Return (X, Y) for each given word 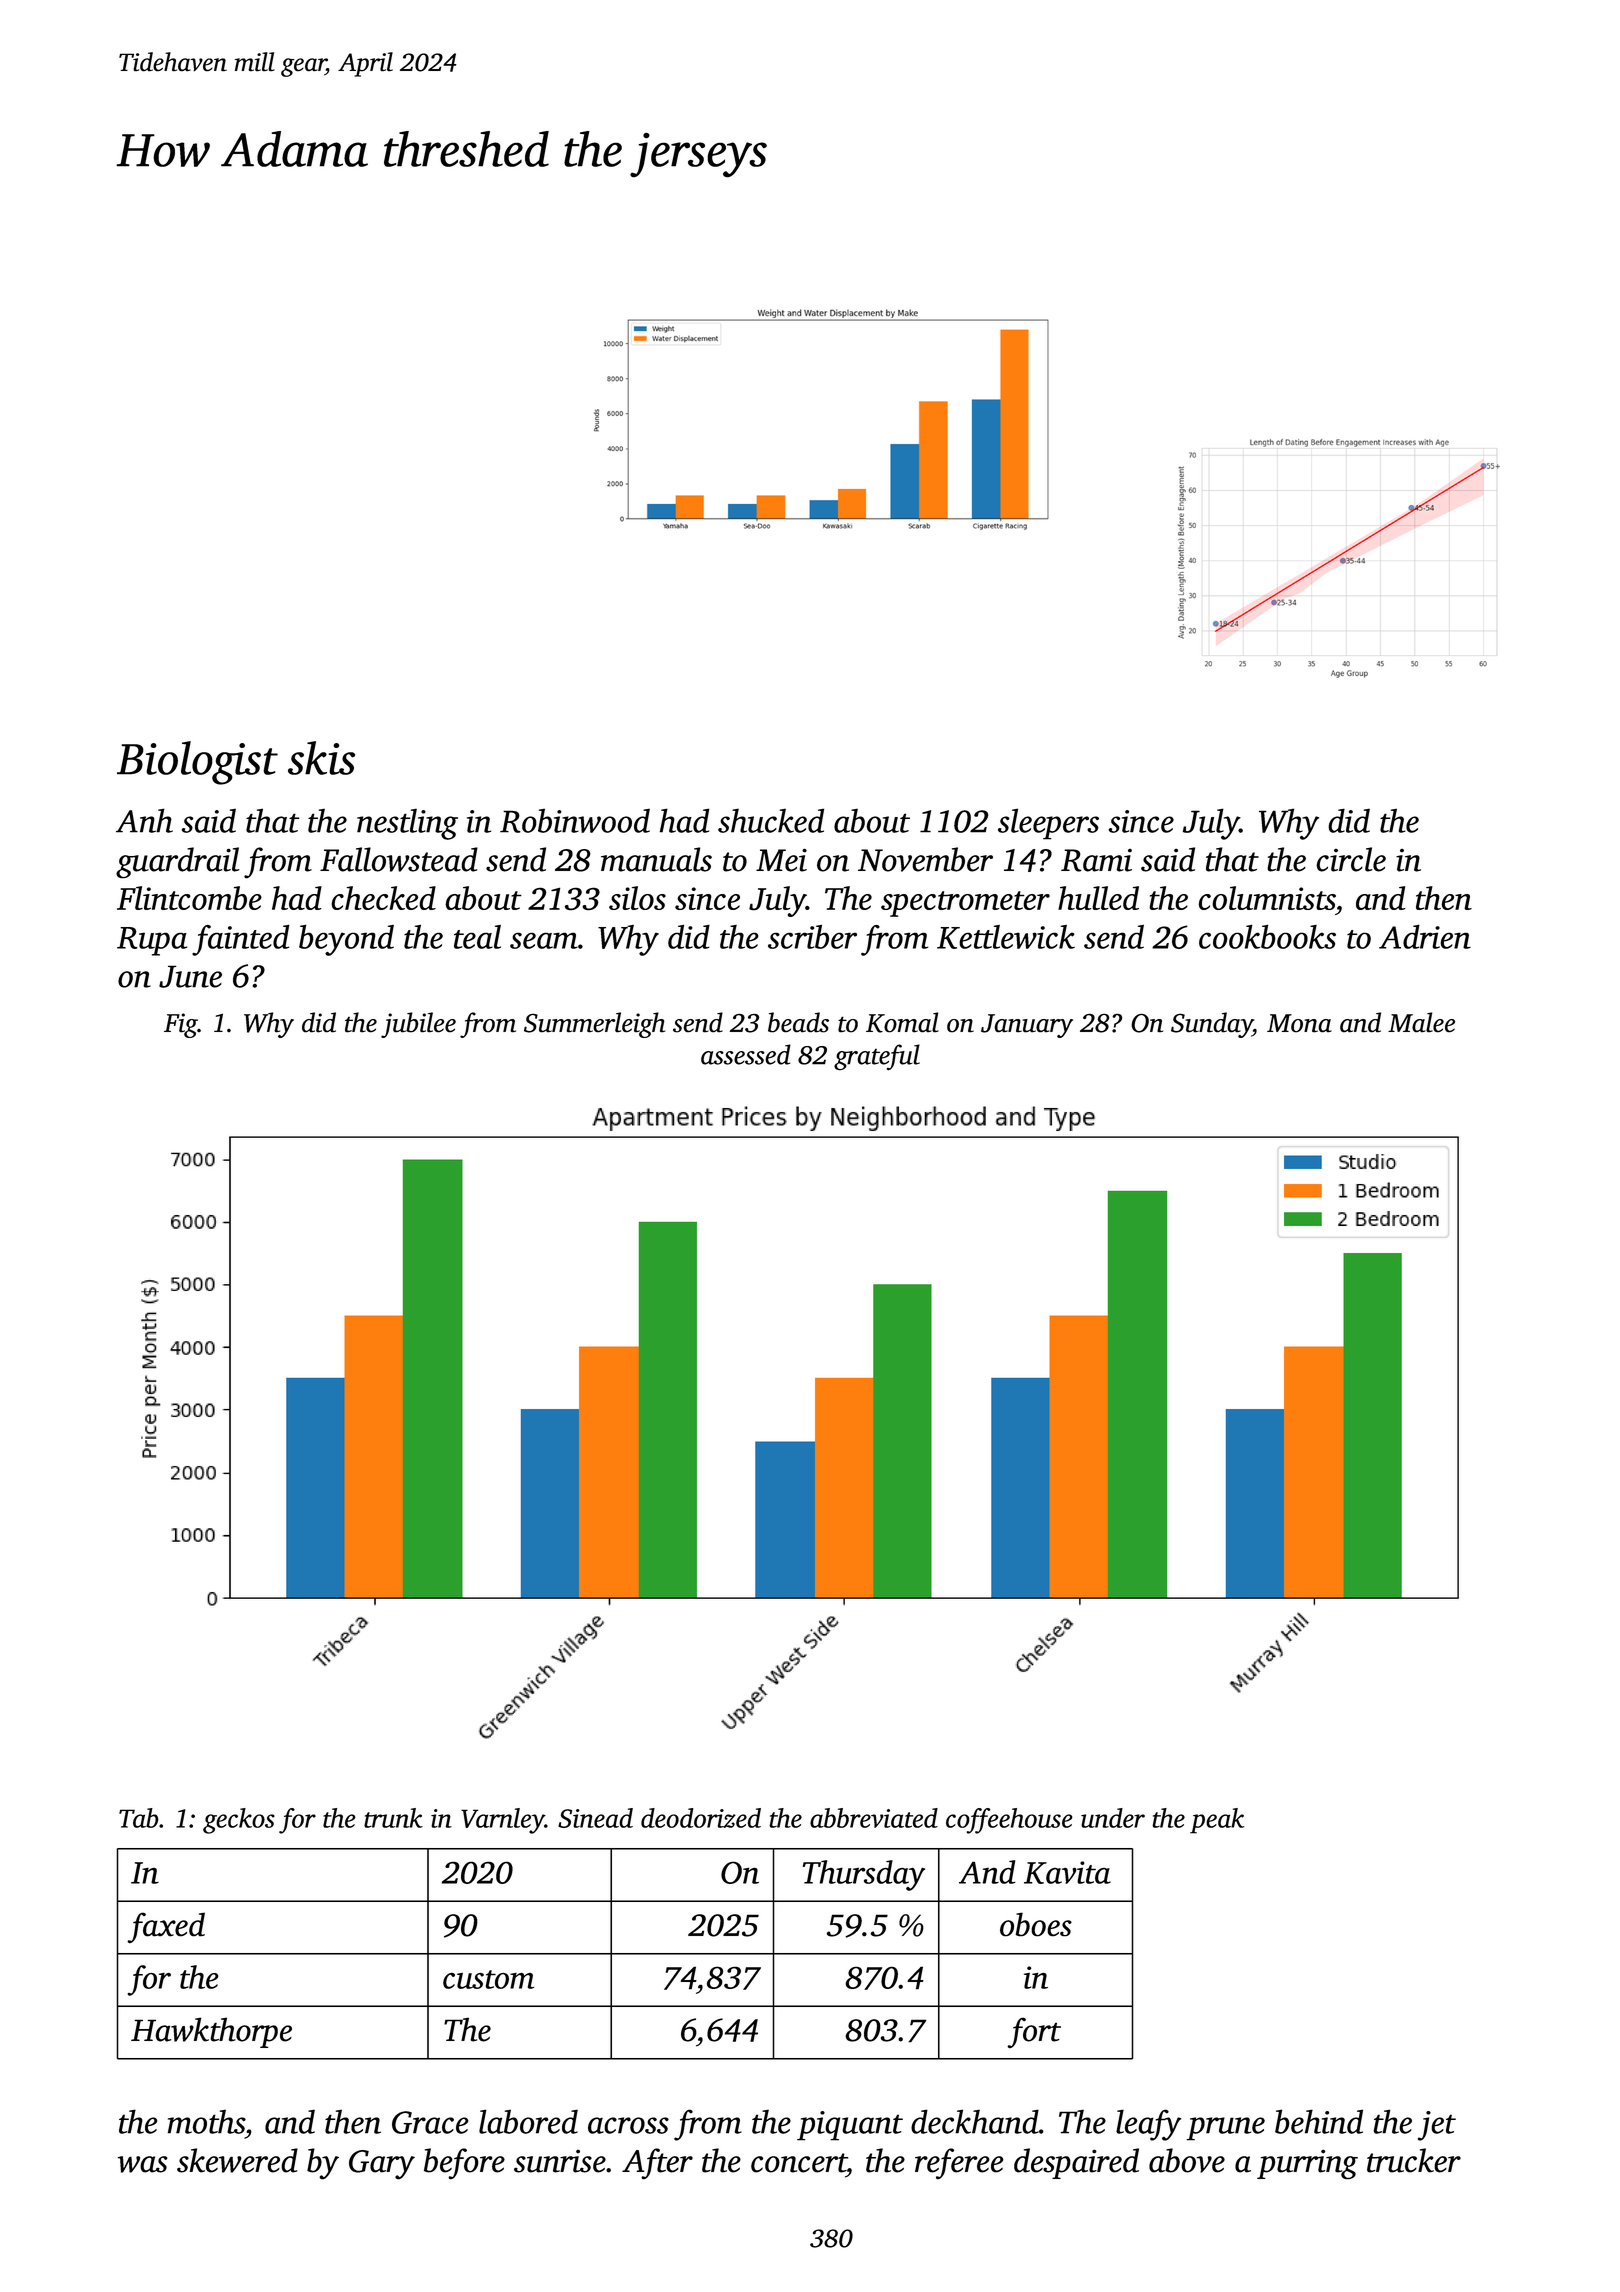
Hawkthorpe (211, 2032)
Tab (139, 1818)
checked (383, 898)
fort (1034, 2033)
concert (798, 2163)
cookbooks (1267, 936)
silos (637, 898)
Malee (1421, 1022)
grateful (877, 1057)
